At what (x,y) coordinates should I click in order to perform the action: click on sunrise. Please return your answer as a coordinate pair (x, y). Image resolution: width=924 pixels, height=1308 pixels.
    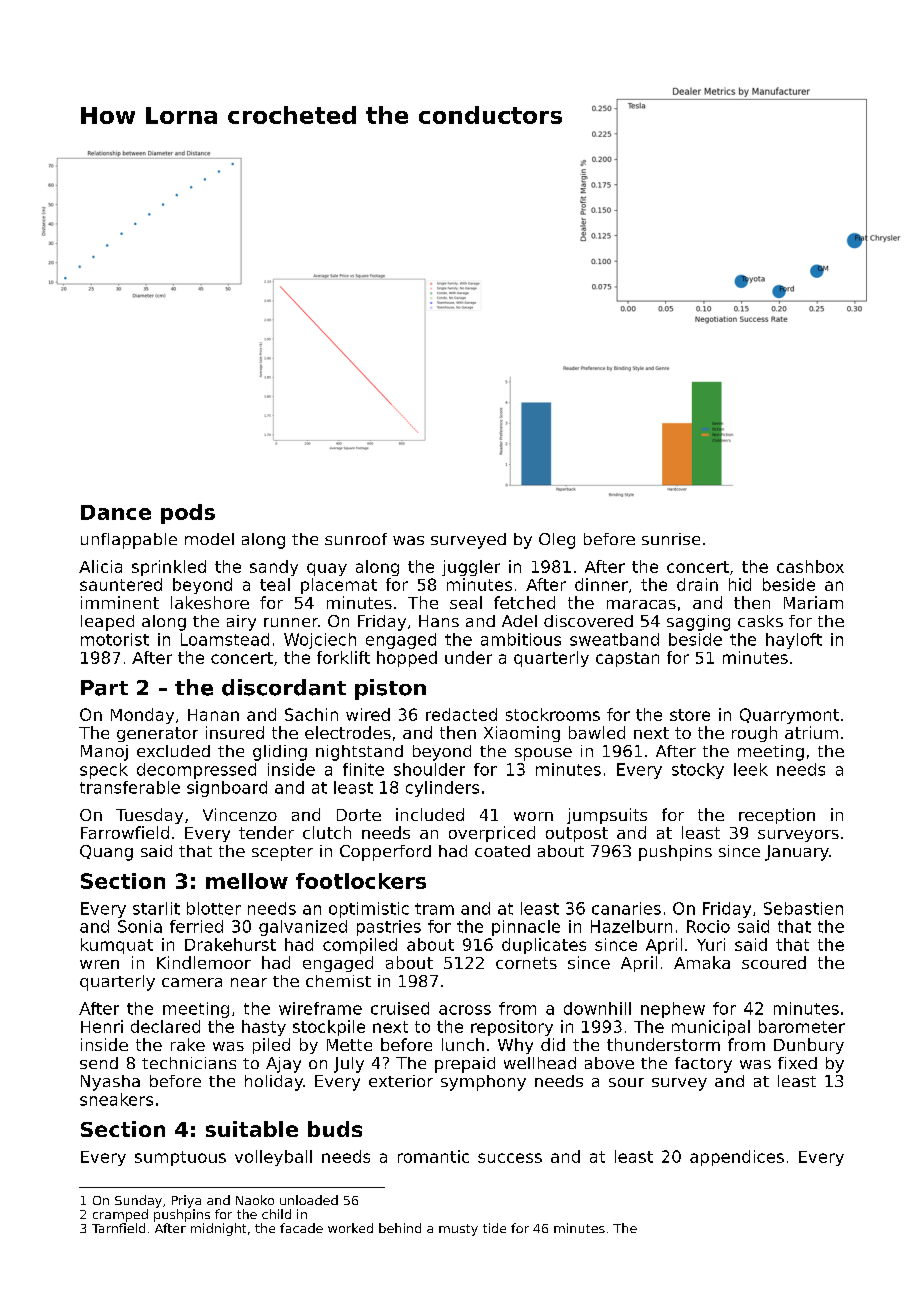
    Looking at the image, I should click on (671, 539).
